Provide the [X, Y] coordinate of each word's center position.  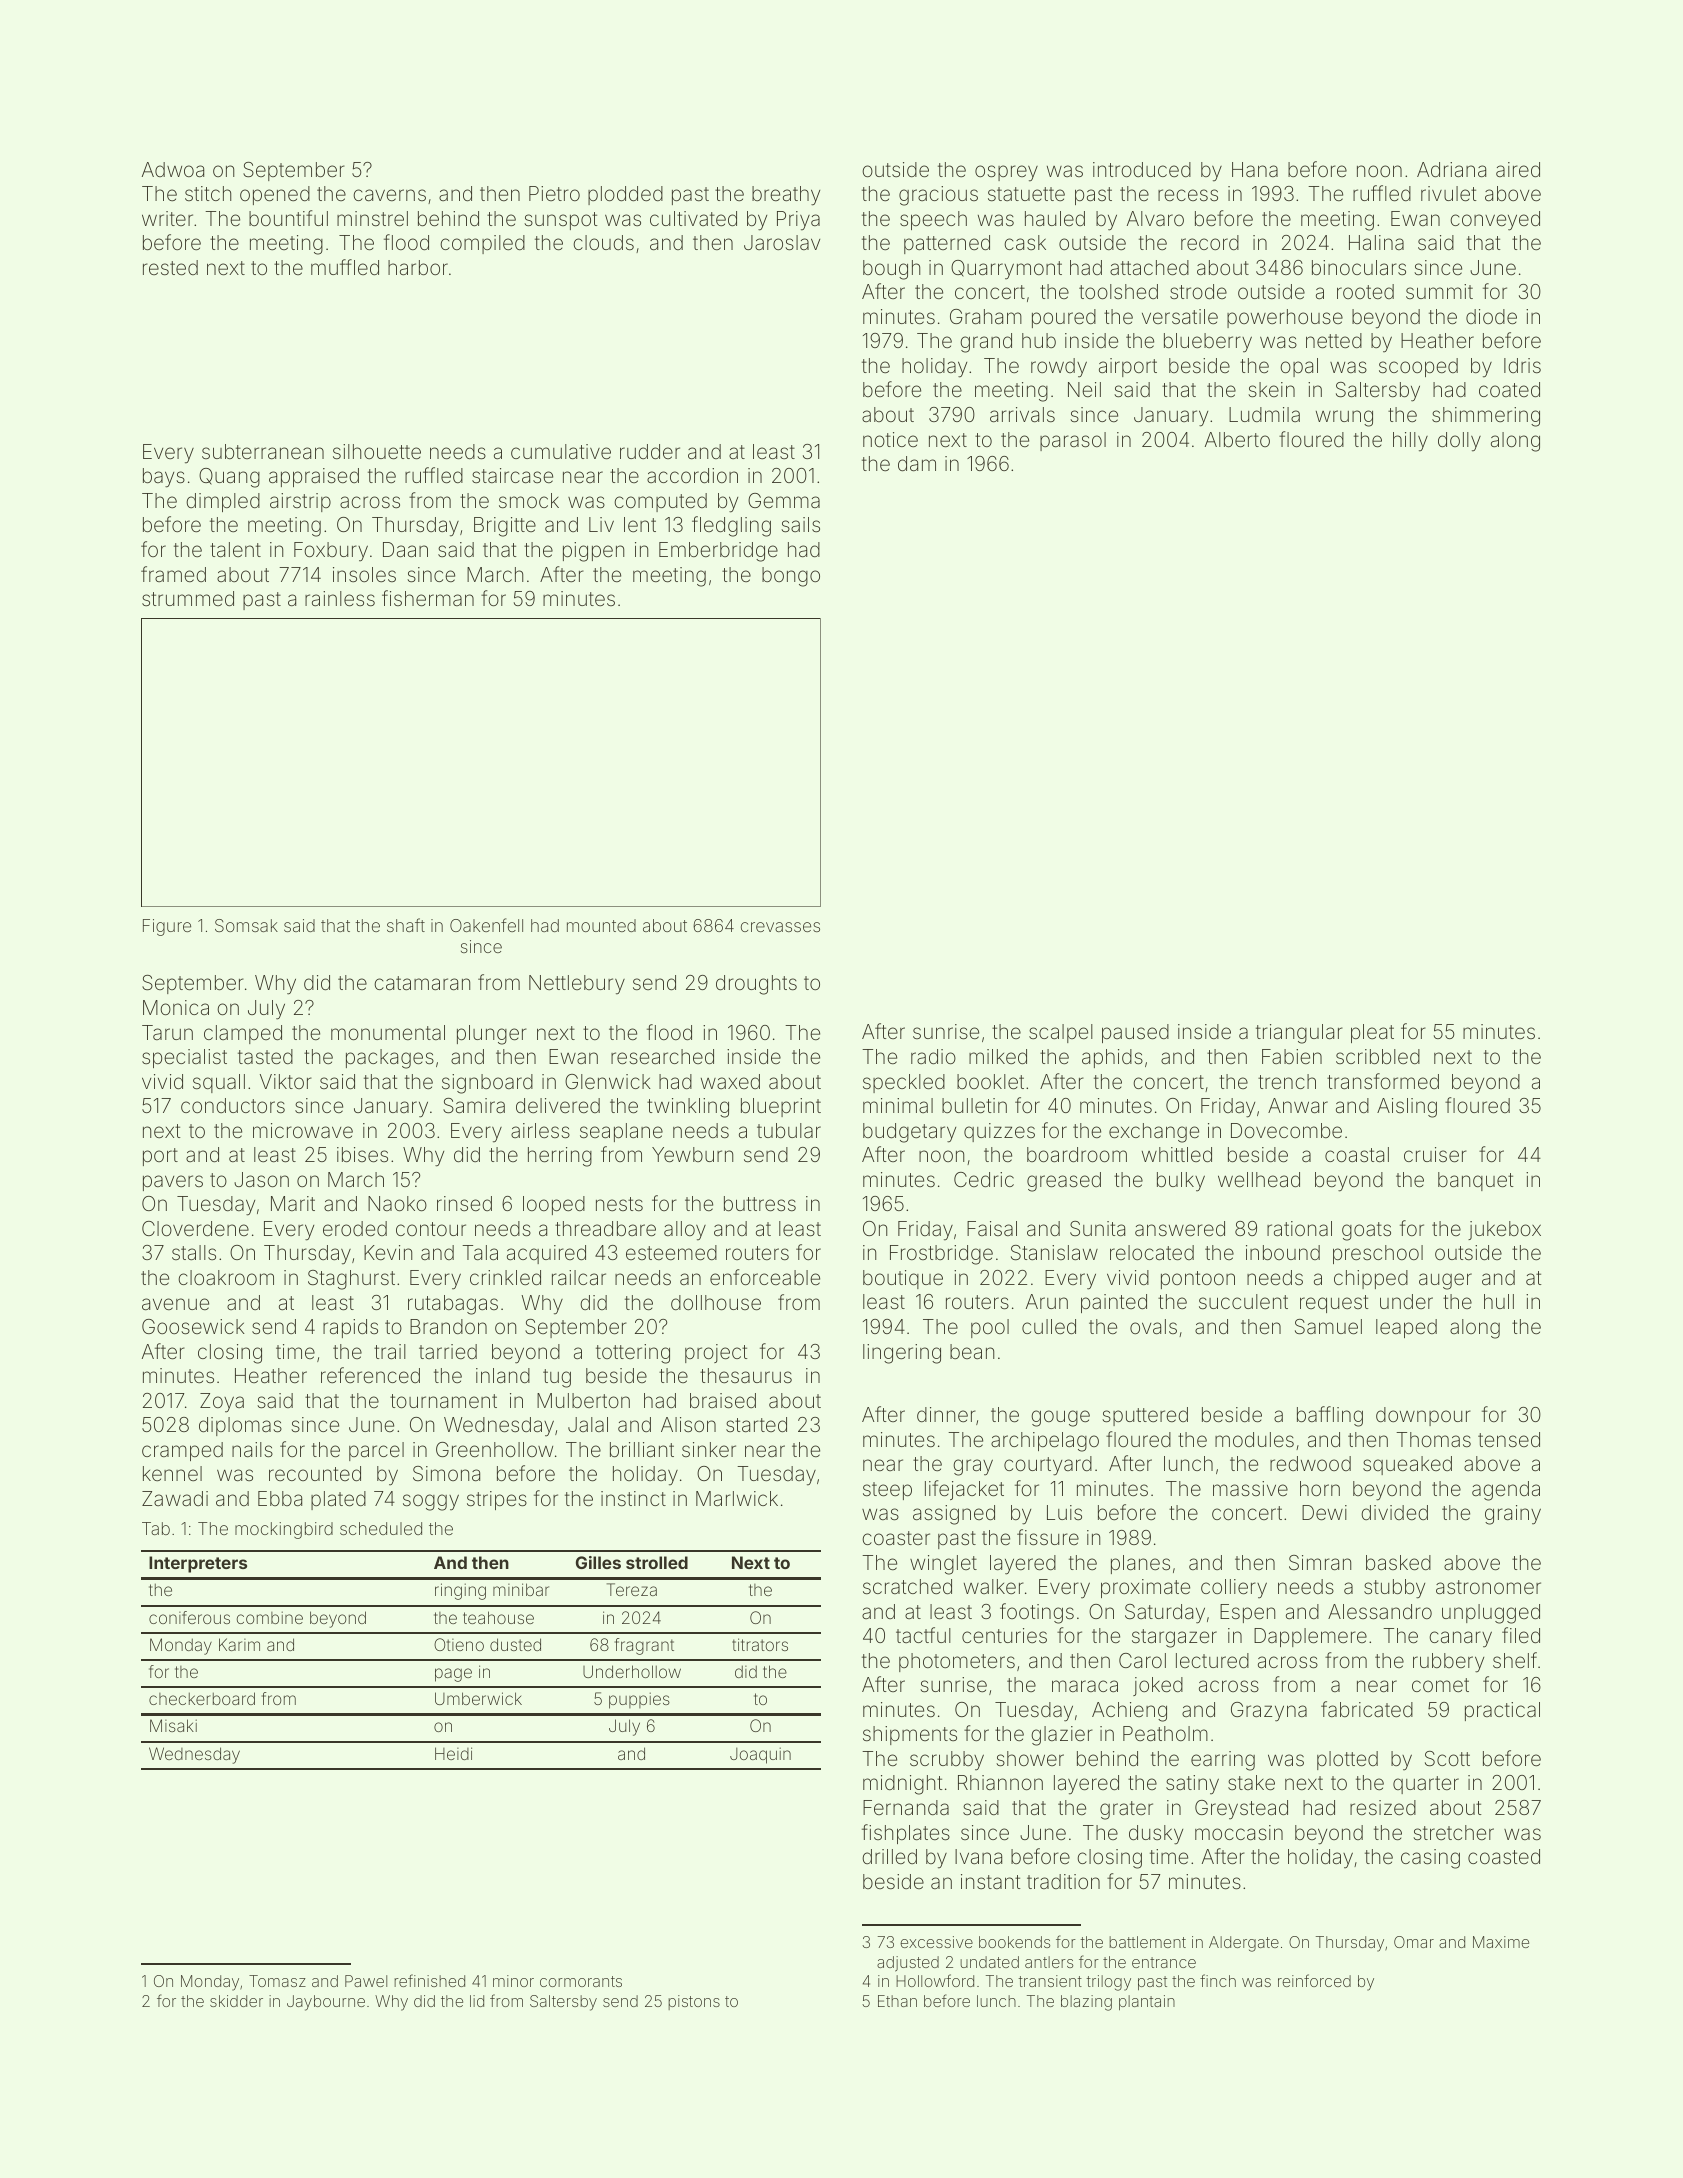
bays [164, 478]
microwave [303, 1130]
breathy [786, 196]
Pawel [366, 1981]
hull [1499, 1301]
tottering [633, 1354]
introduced [1142, 169]
